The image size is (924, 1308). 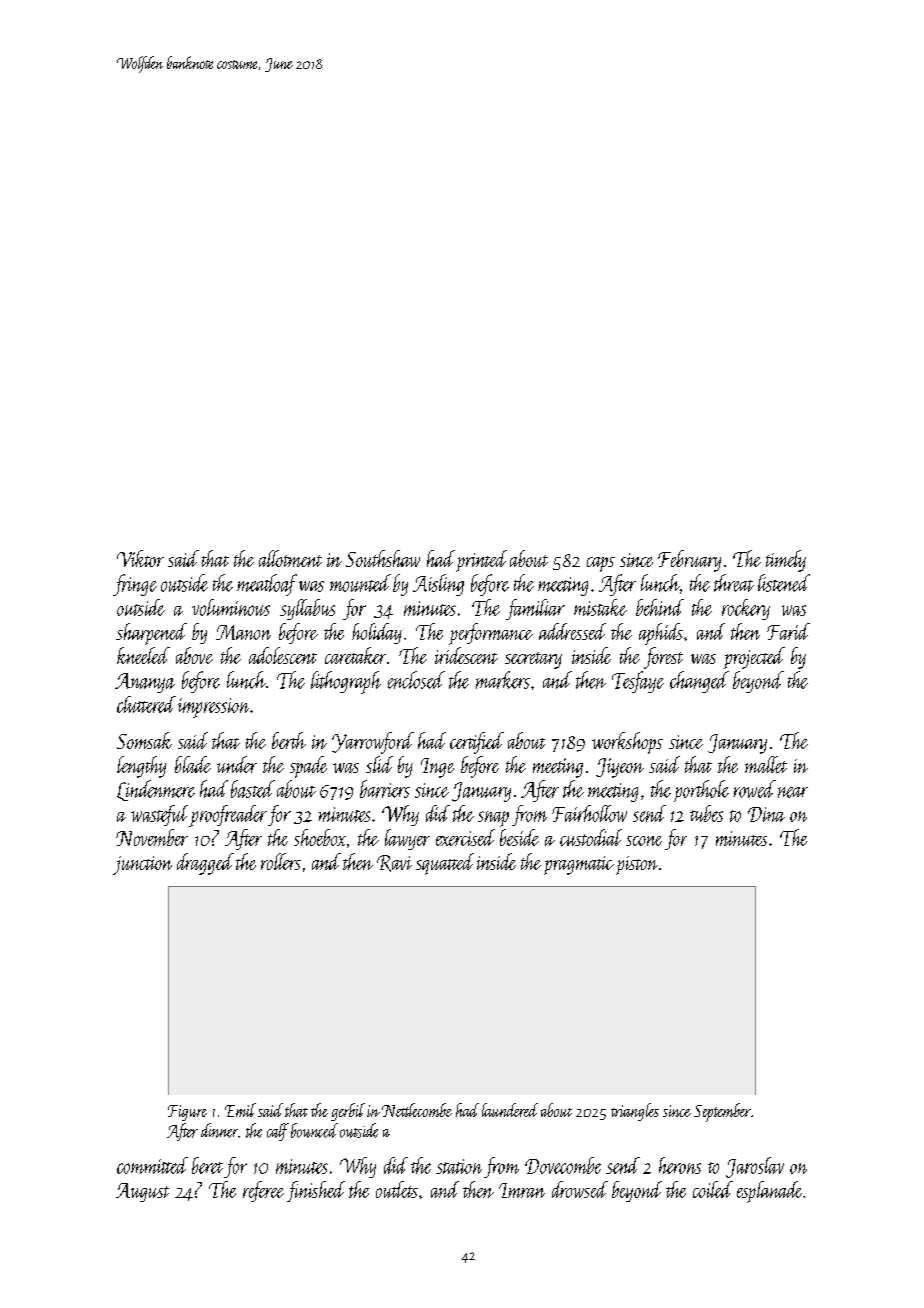 I want to click on familiar, so click(x=535, y=609).
